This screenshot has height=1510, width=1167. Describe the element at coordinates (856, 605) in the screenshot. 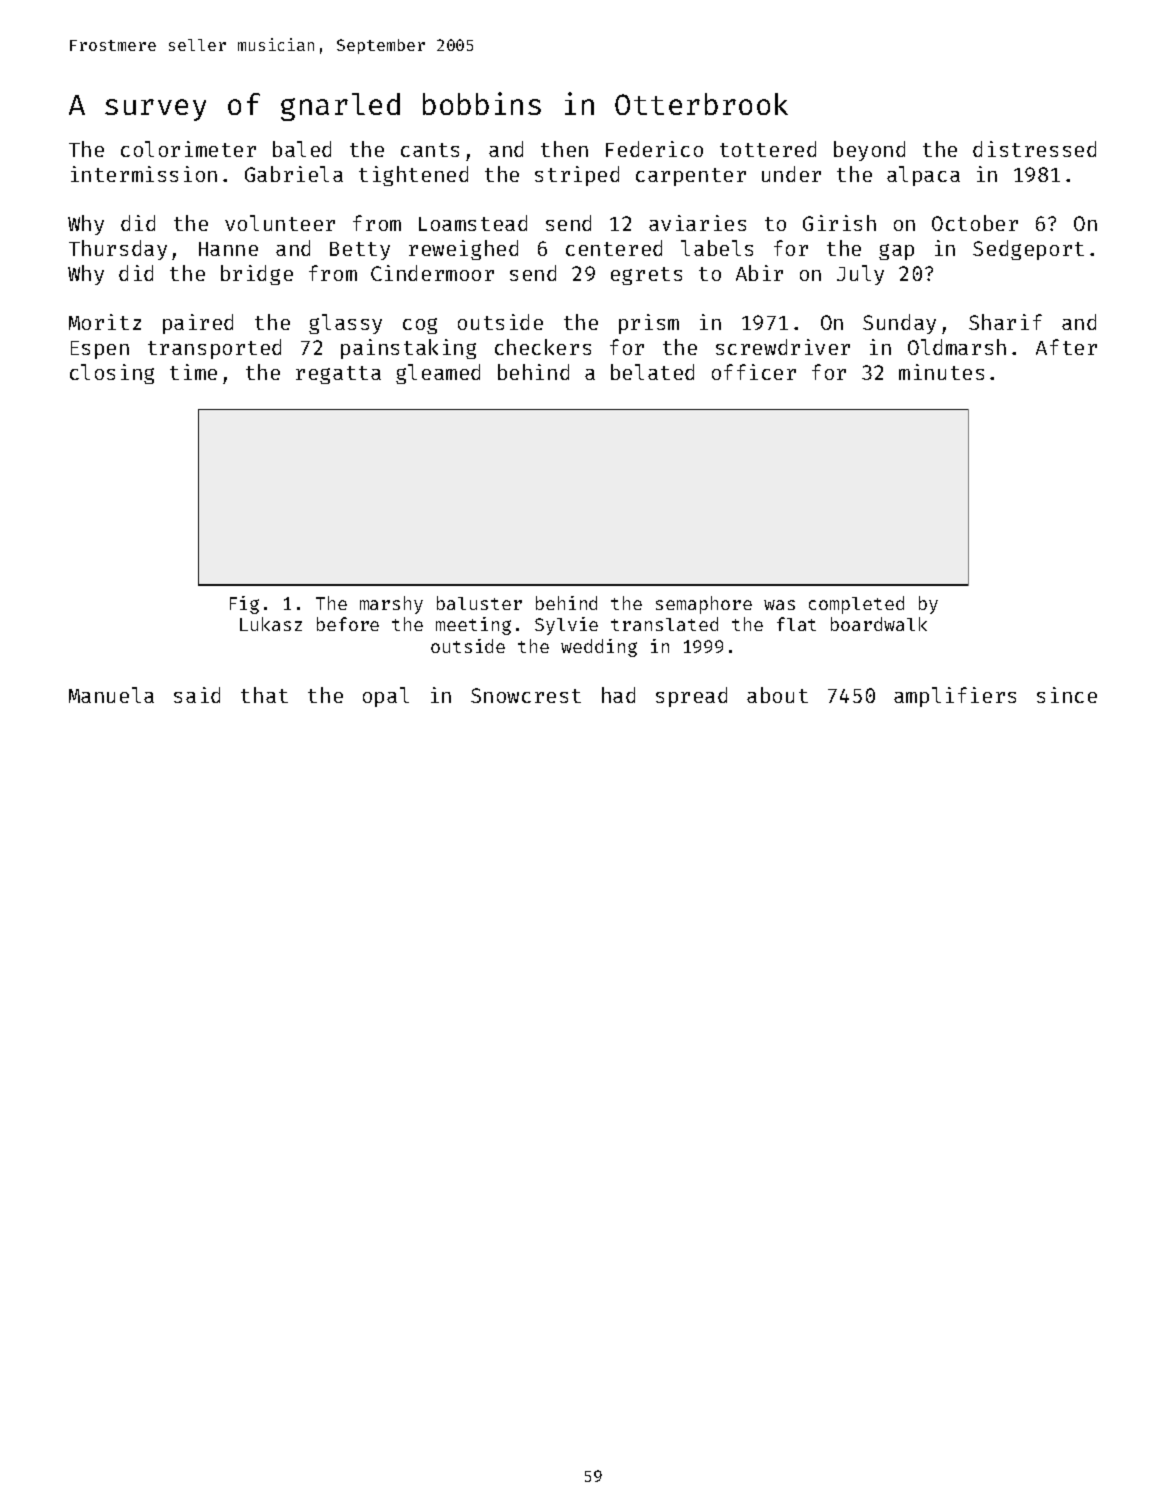

I see `completed` at that location.
